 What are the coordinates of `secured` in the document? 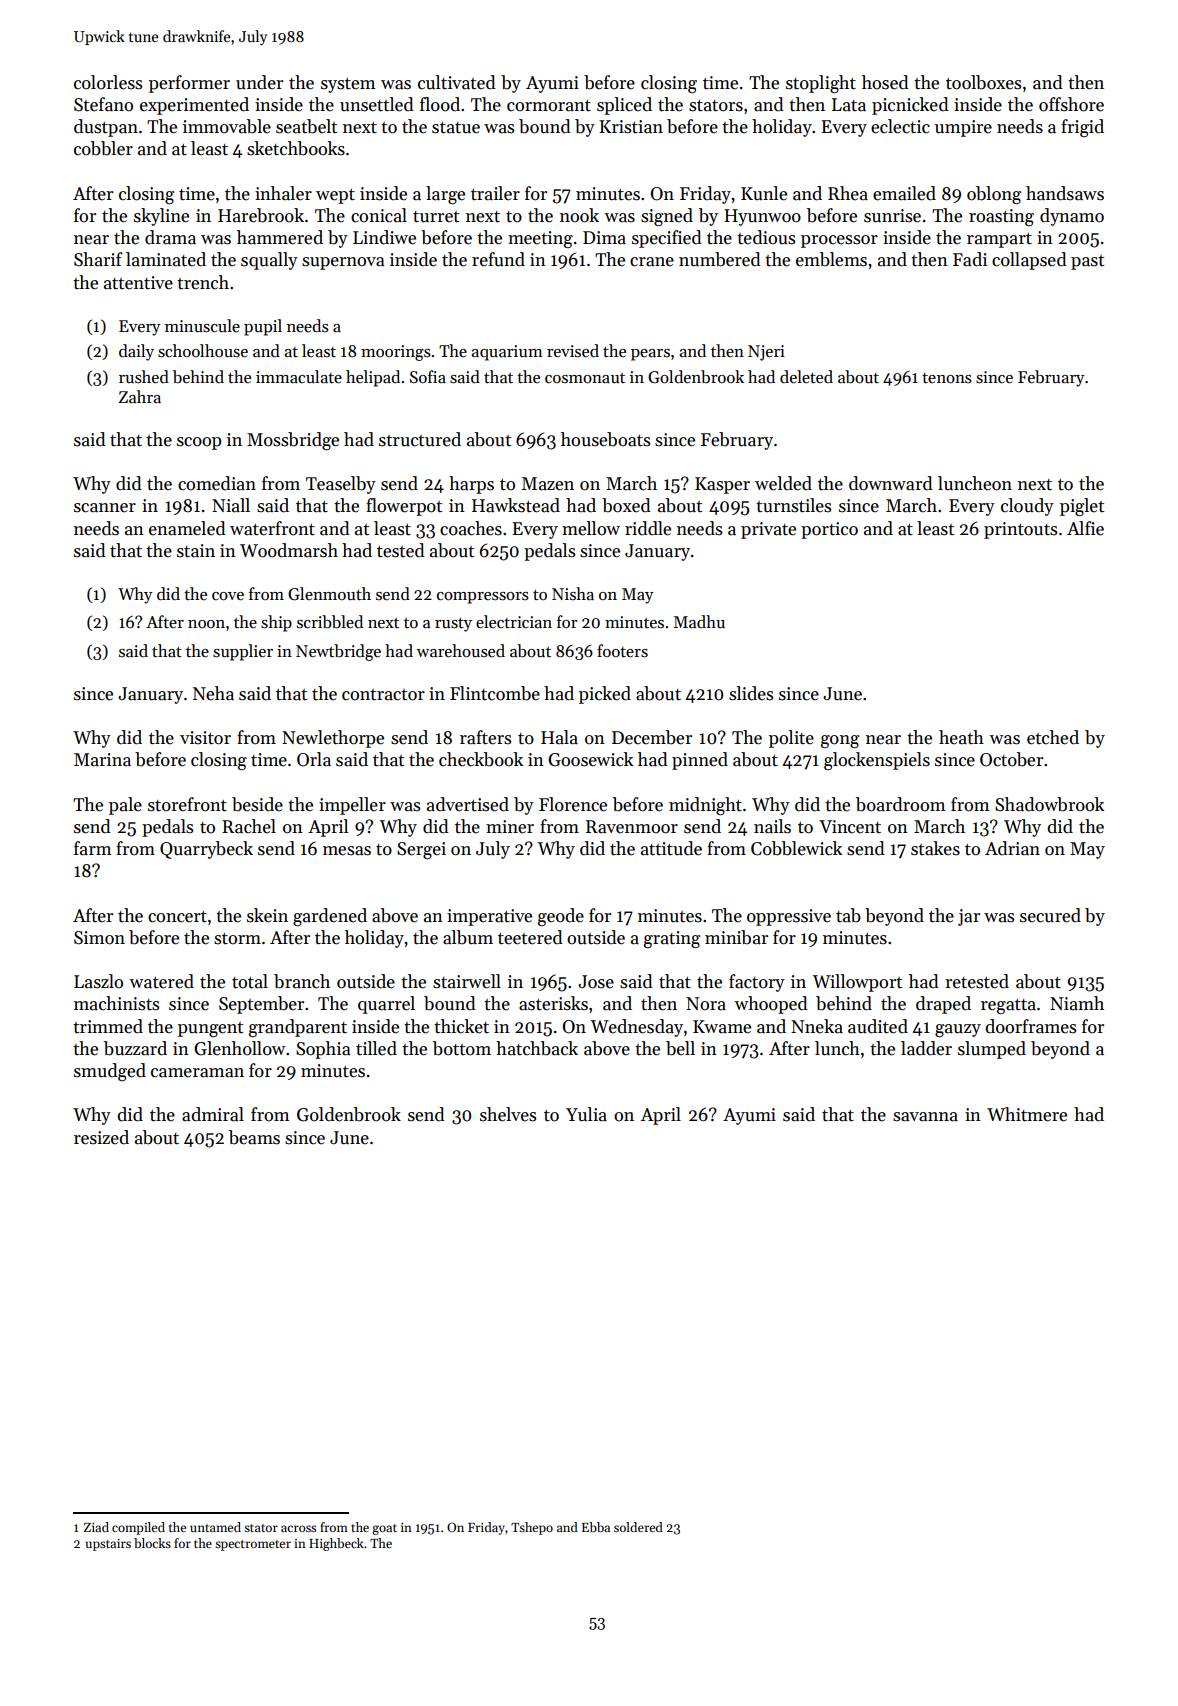 It's located at (1050, 915).
